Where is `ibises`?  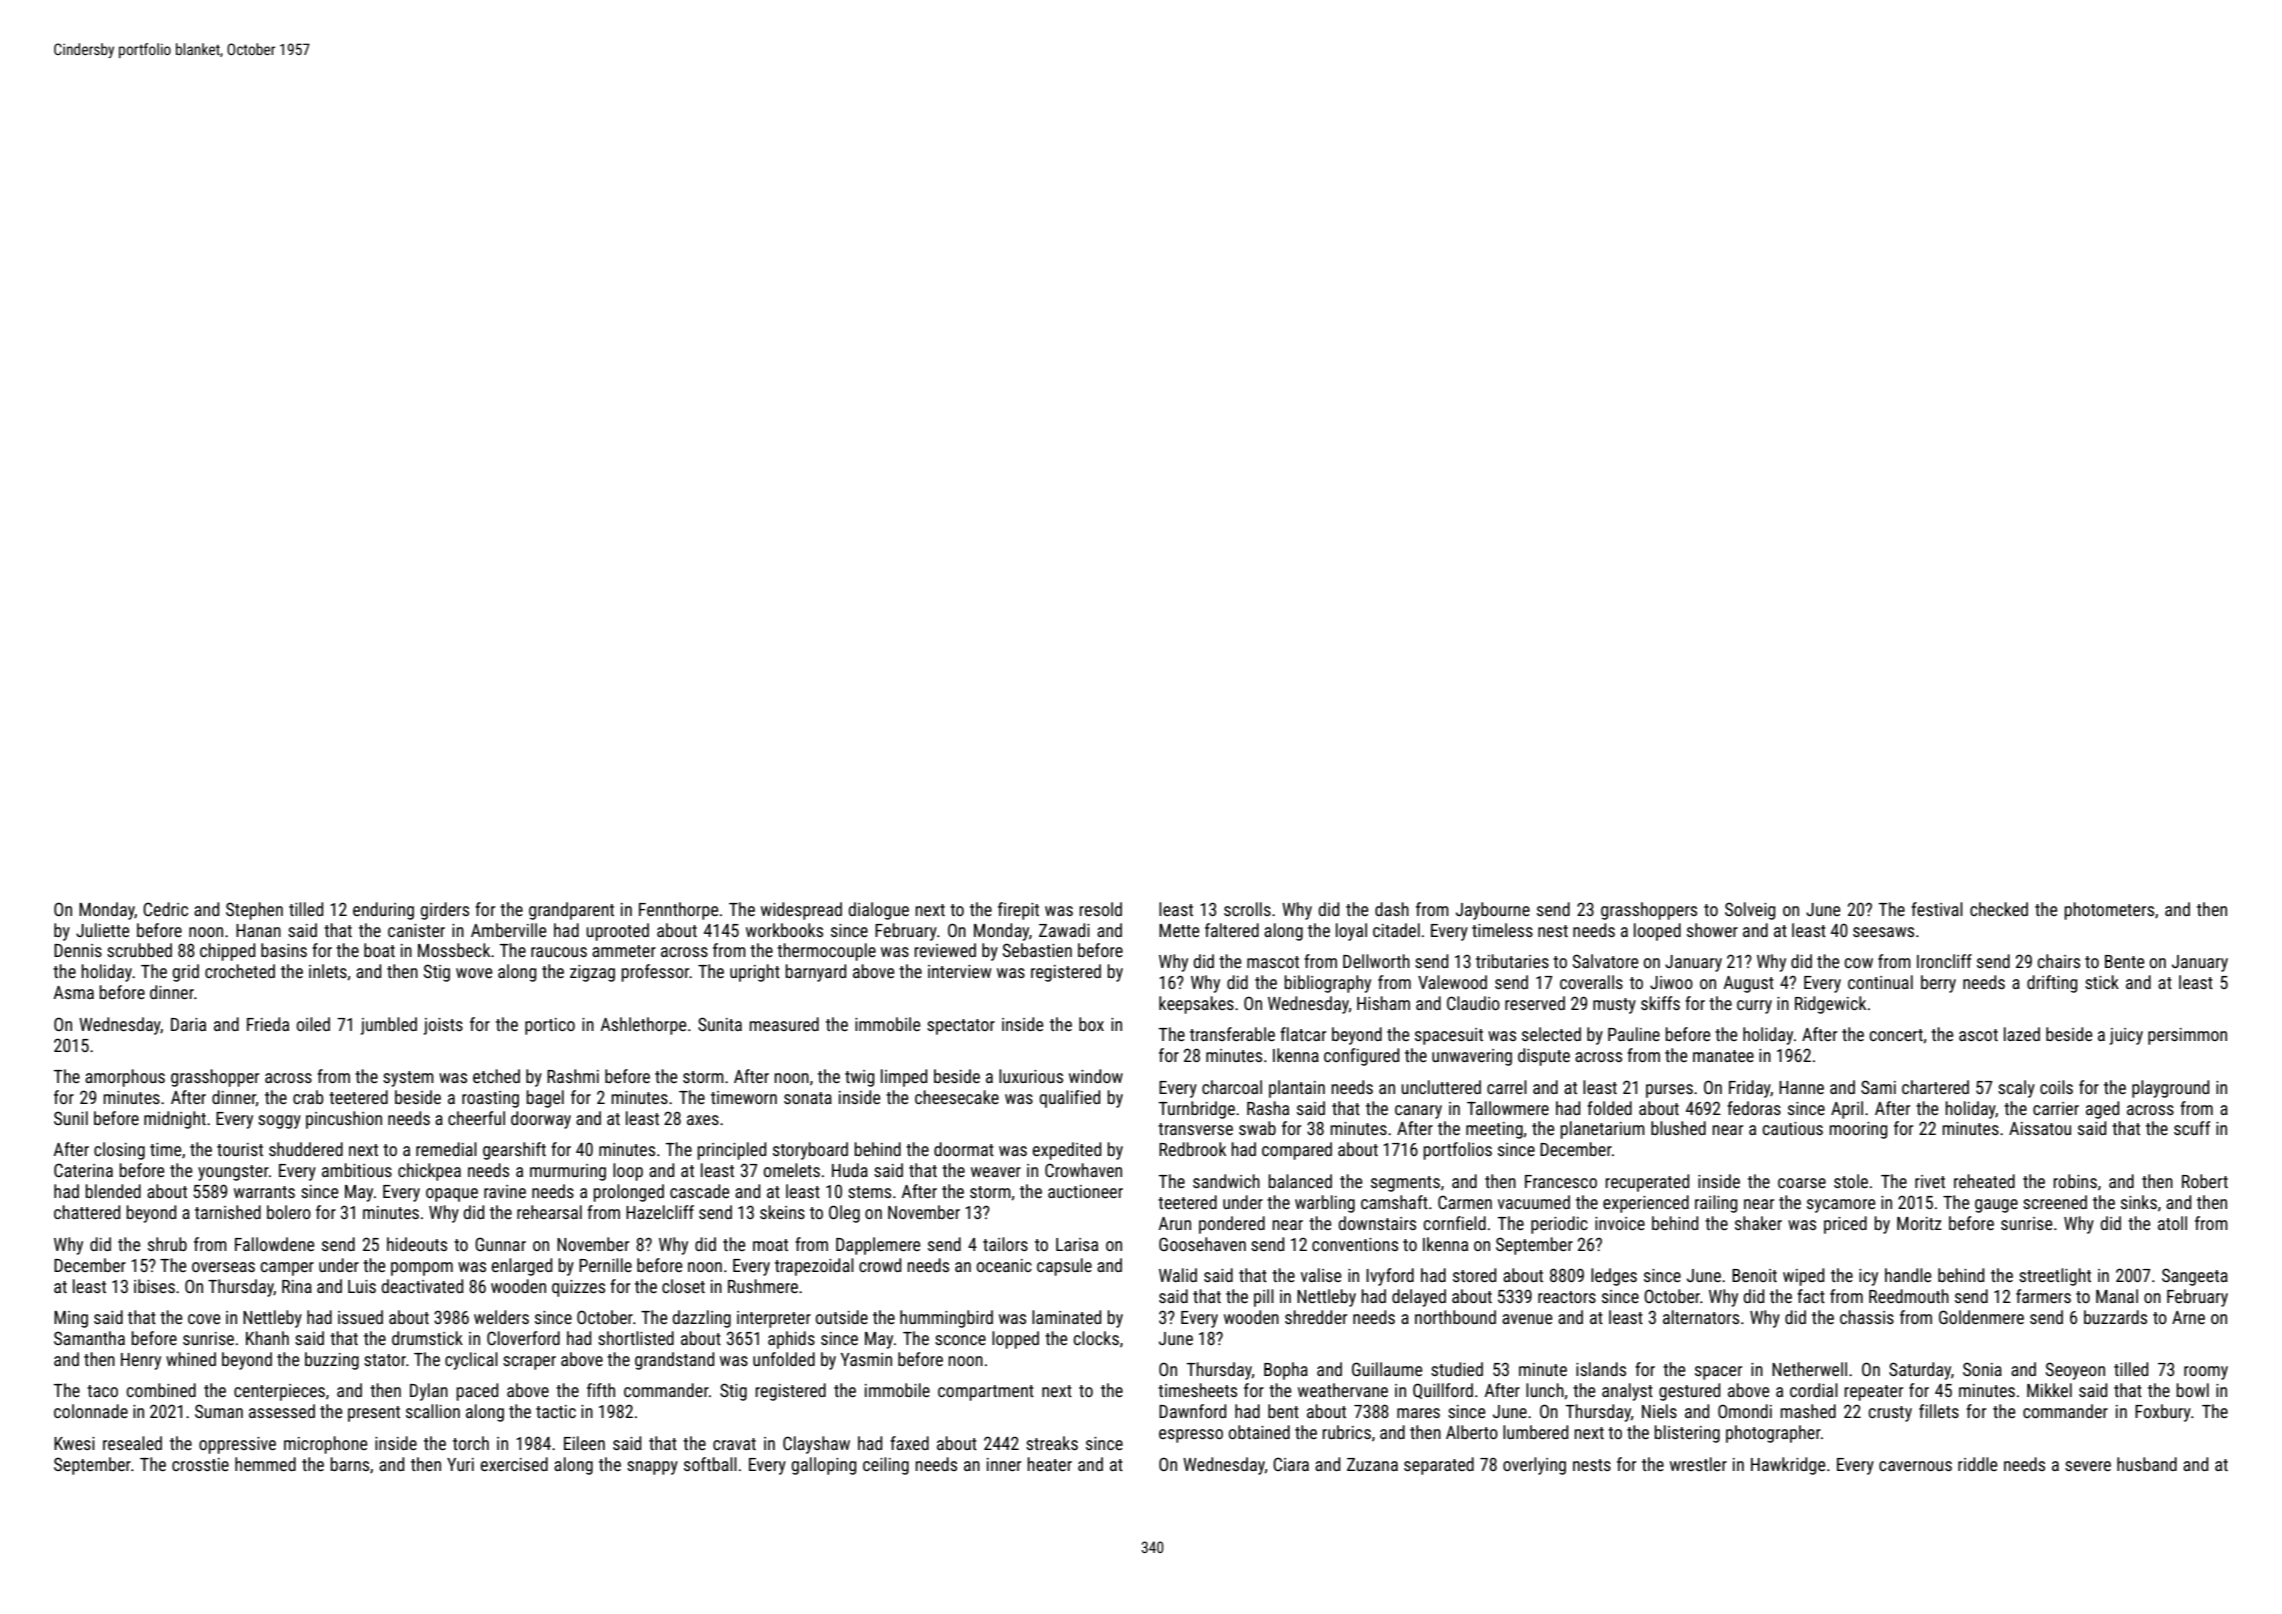 ibises is located at coordinates (154, 1286).
